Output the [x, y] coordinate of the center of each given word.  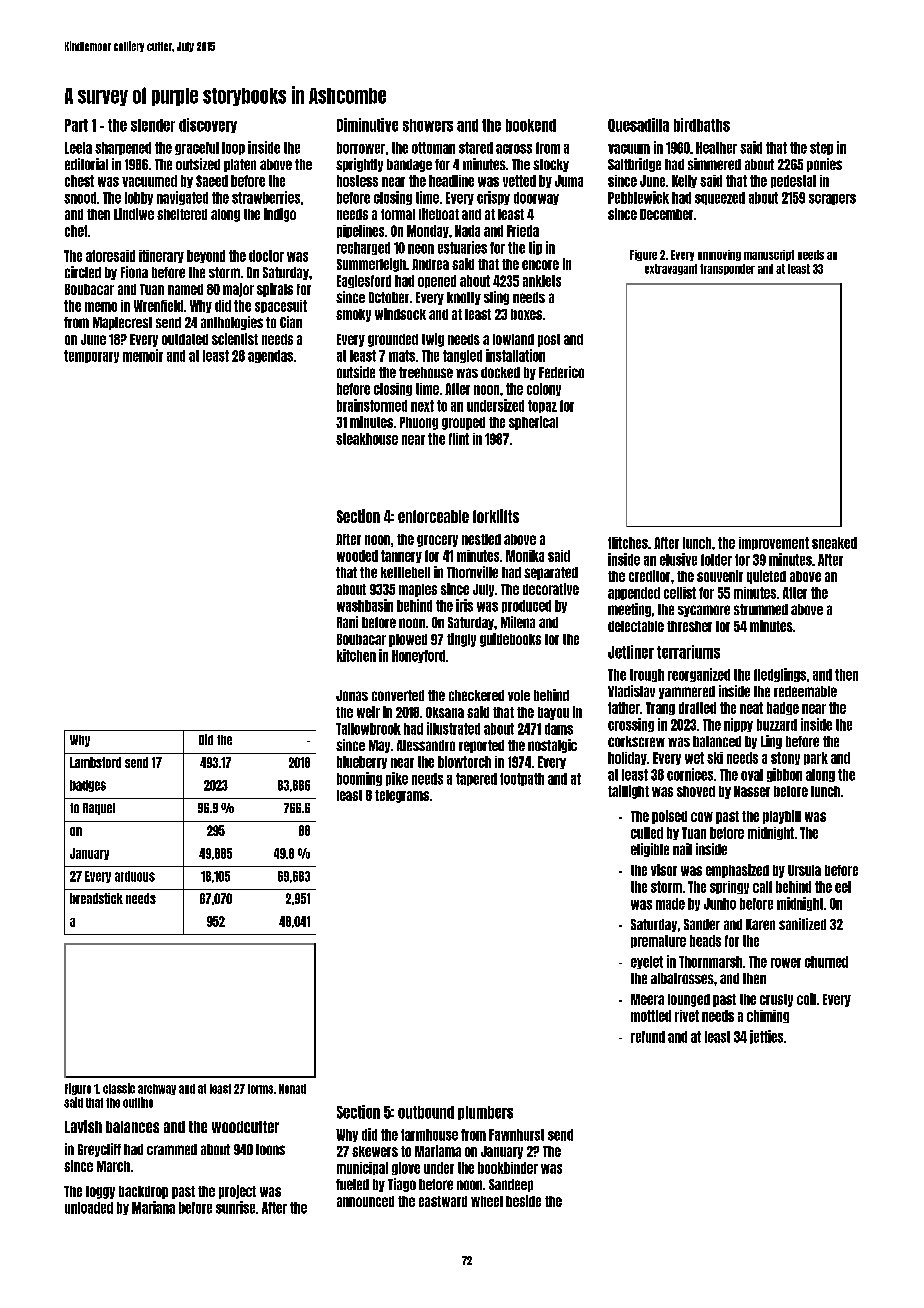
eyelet [647, 962]
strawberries [266, 197]
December [666, 214]
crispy [493, 198]
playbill [782, 817]
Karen [760, 924]
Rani [347, 622]
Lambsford [95, 762]
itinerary [161, 256]
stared [476, 148]
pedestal [793, 181]
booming [359, 779]
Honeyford [418, 656]
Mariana [153, 1207]
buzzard [777, 725]
